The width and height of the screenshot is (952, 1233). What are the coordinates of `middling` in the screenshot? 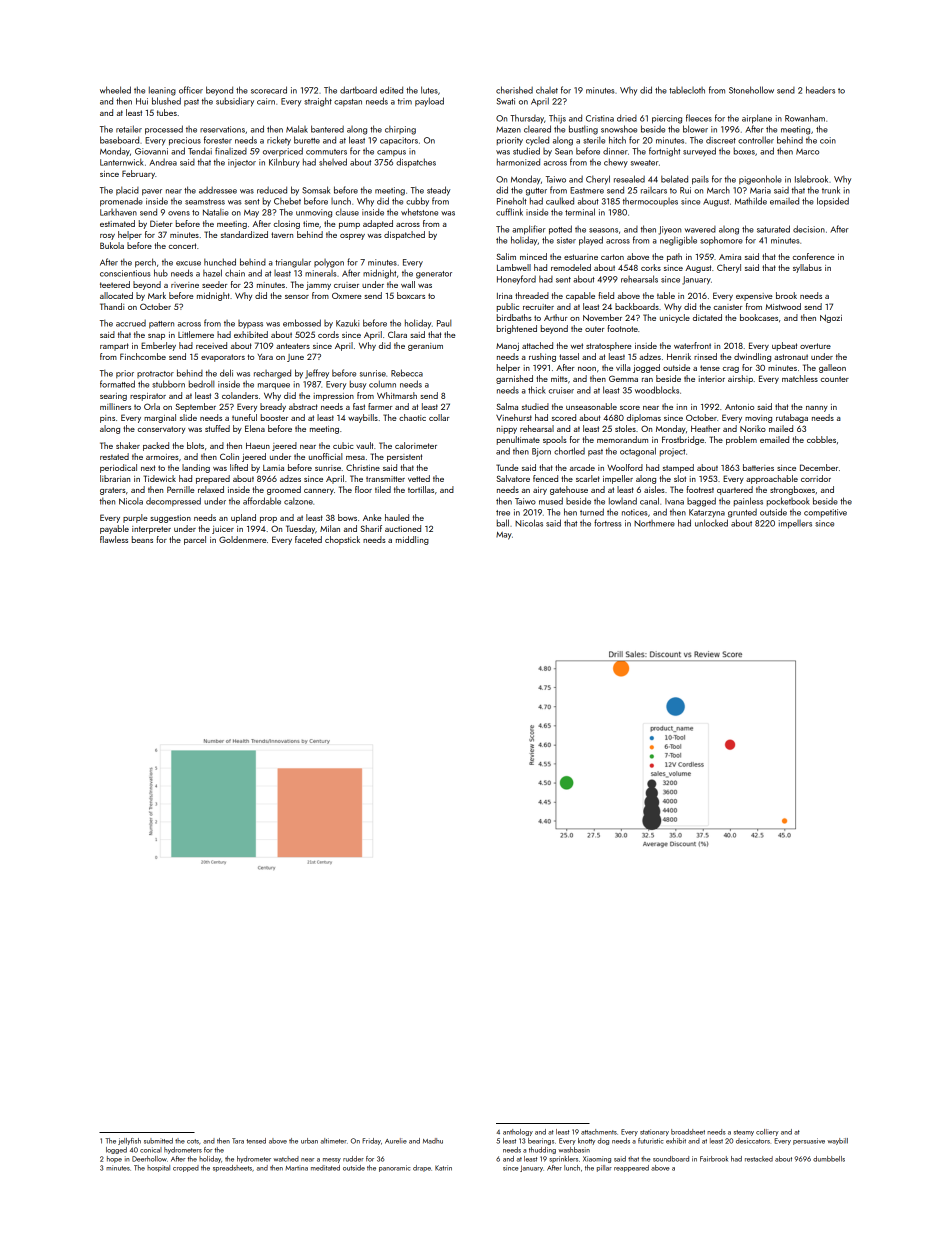 It's located at (412, 540).
